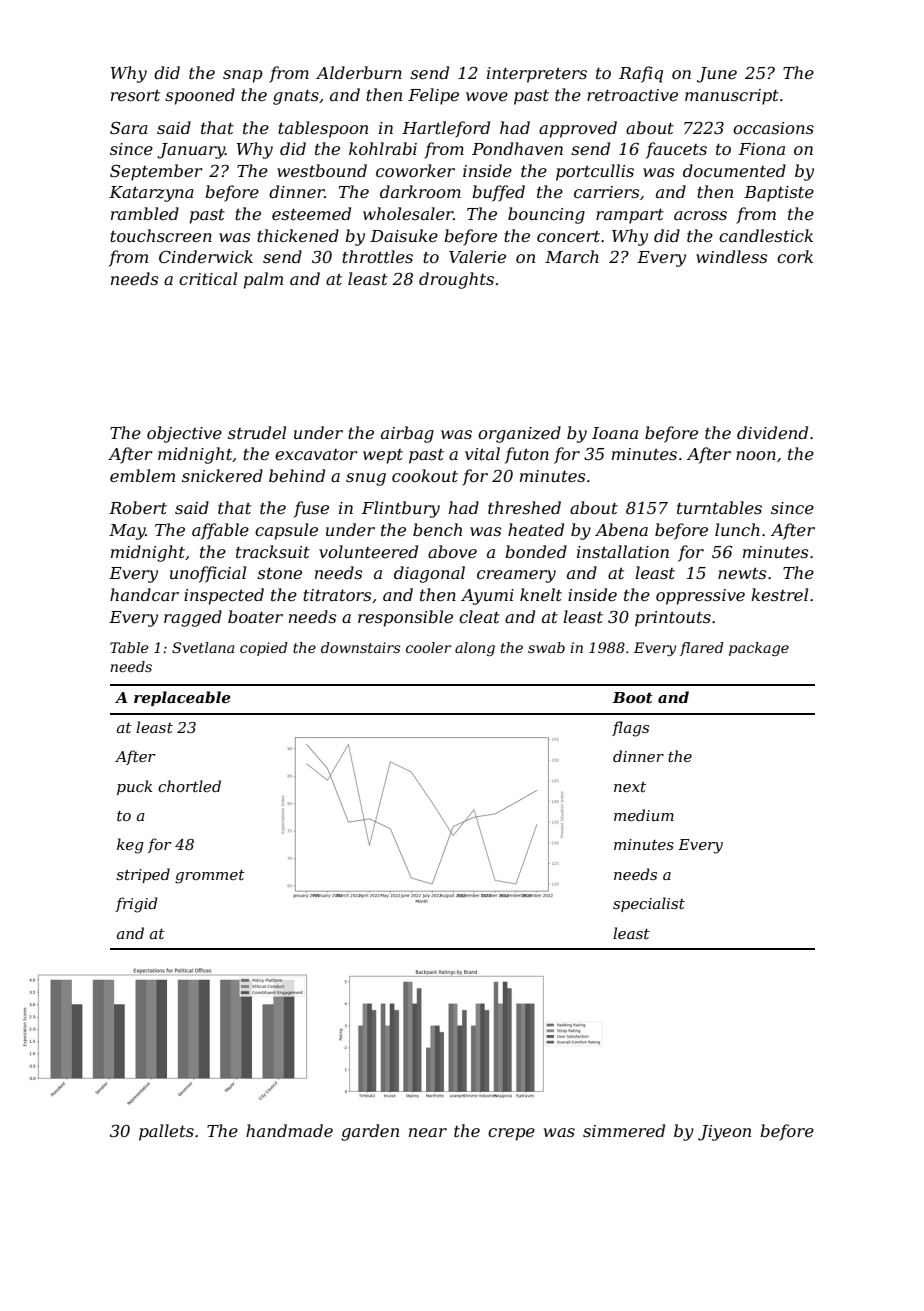  Describe the element at coordinates (166, 1132) in the image. I see `pallets` at that location.
